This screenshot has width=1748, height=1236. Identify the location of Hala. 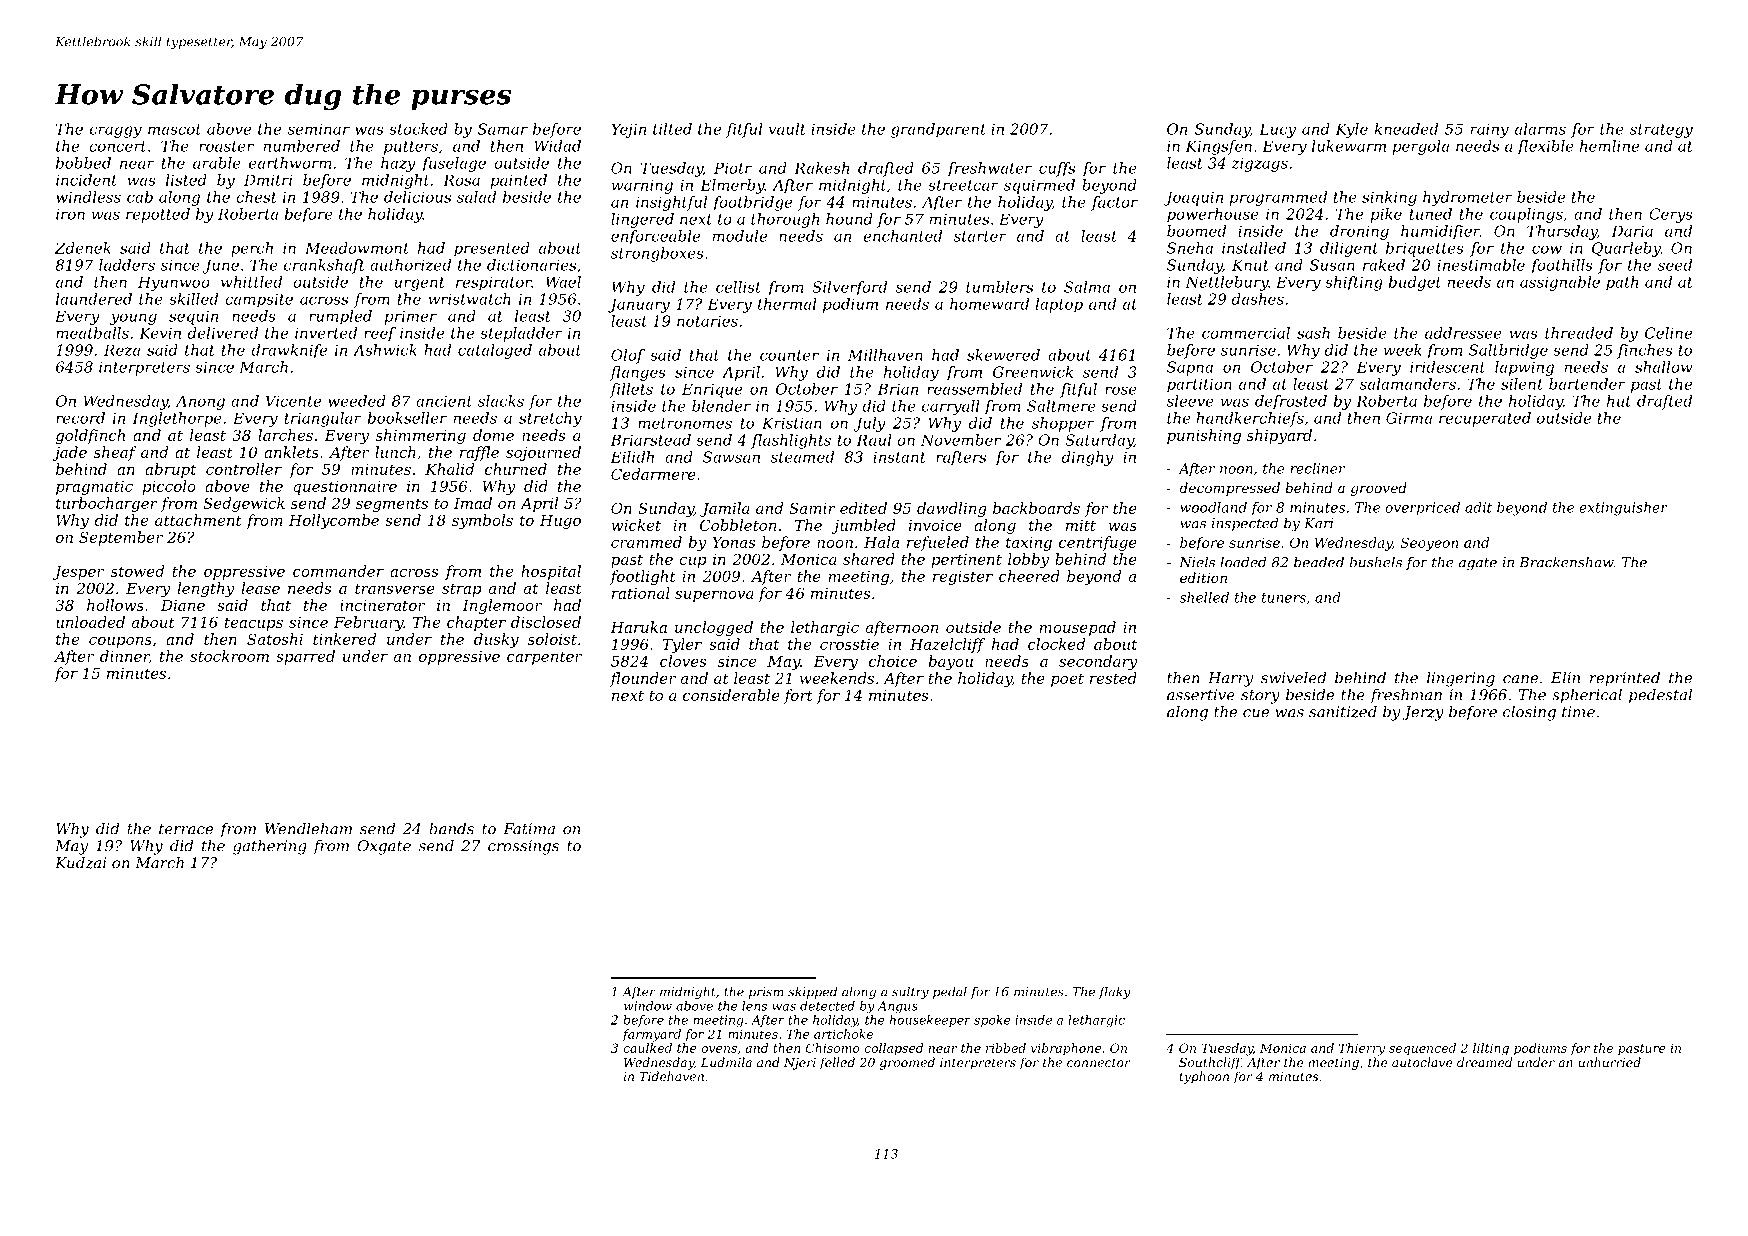
(881, 542).
